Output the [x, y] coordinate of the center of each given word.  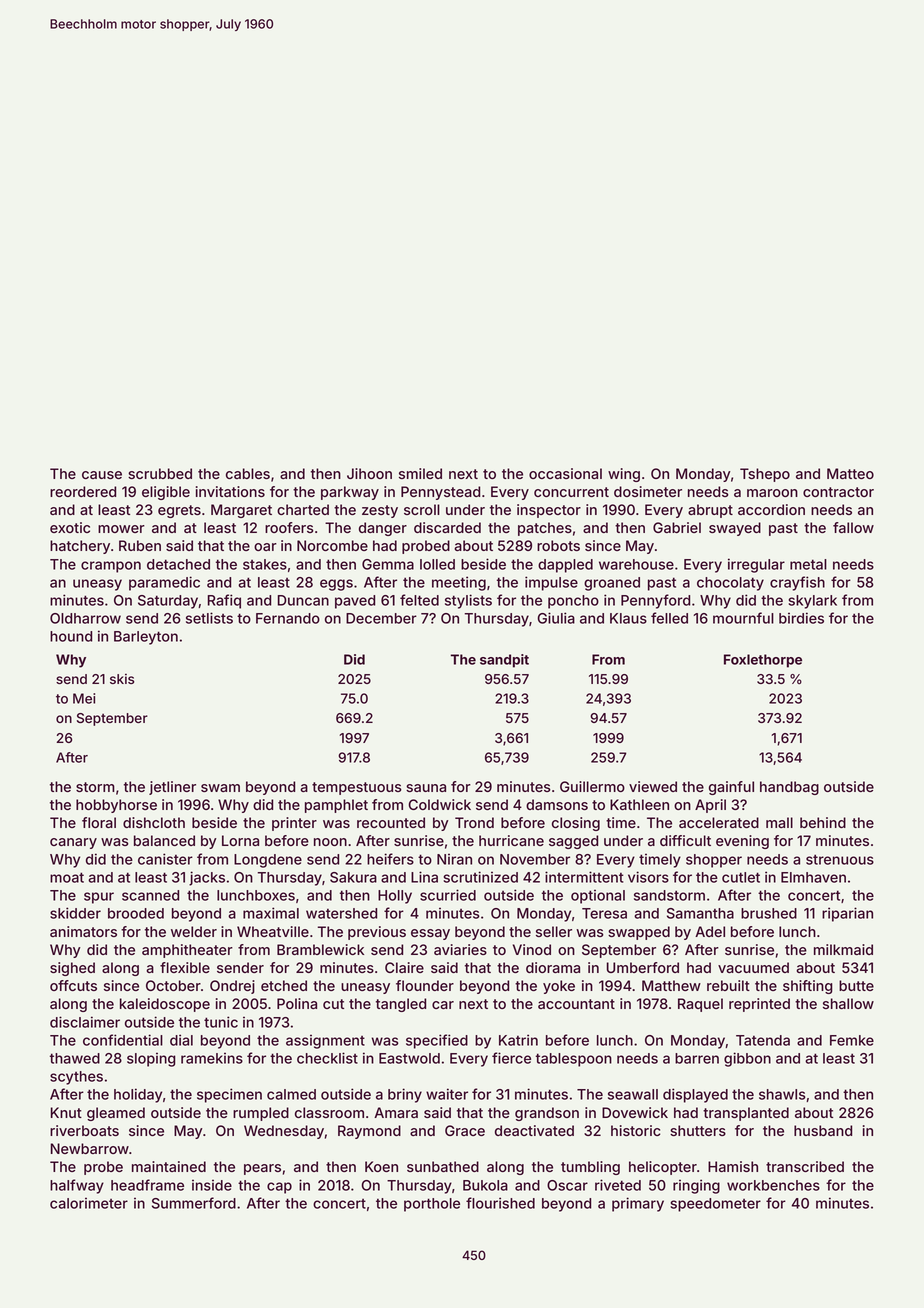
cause [102, 475]
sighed [72, 969]
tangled [401, 1005]
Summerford [194, 1203]
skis [122, 679]
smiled [420, 473]
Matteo [850, 473]
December [381, 618]
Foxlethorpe [763, 661]
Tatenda [763, 1040]
